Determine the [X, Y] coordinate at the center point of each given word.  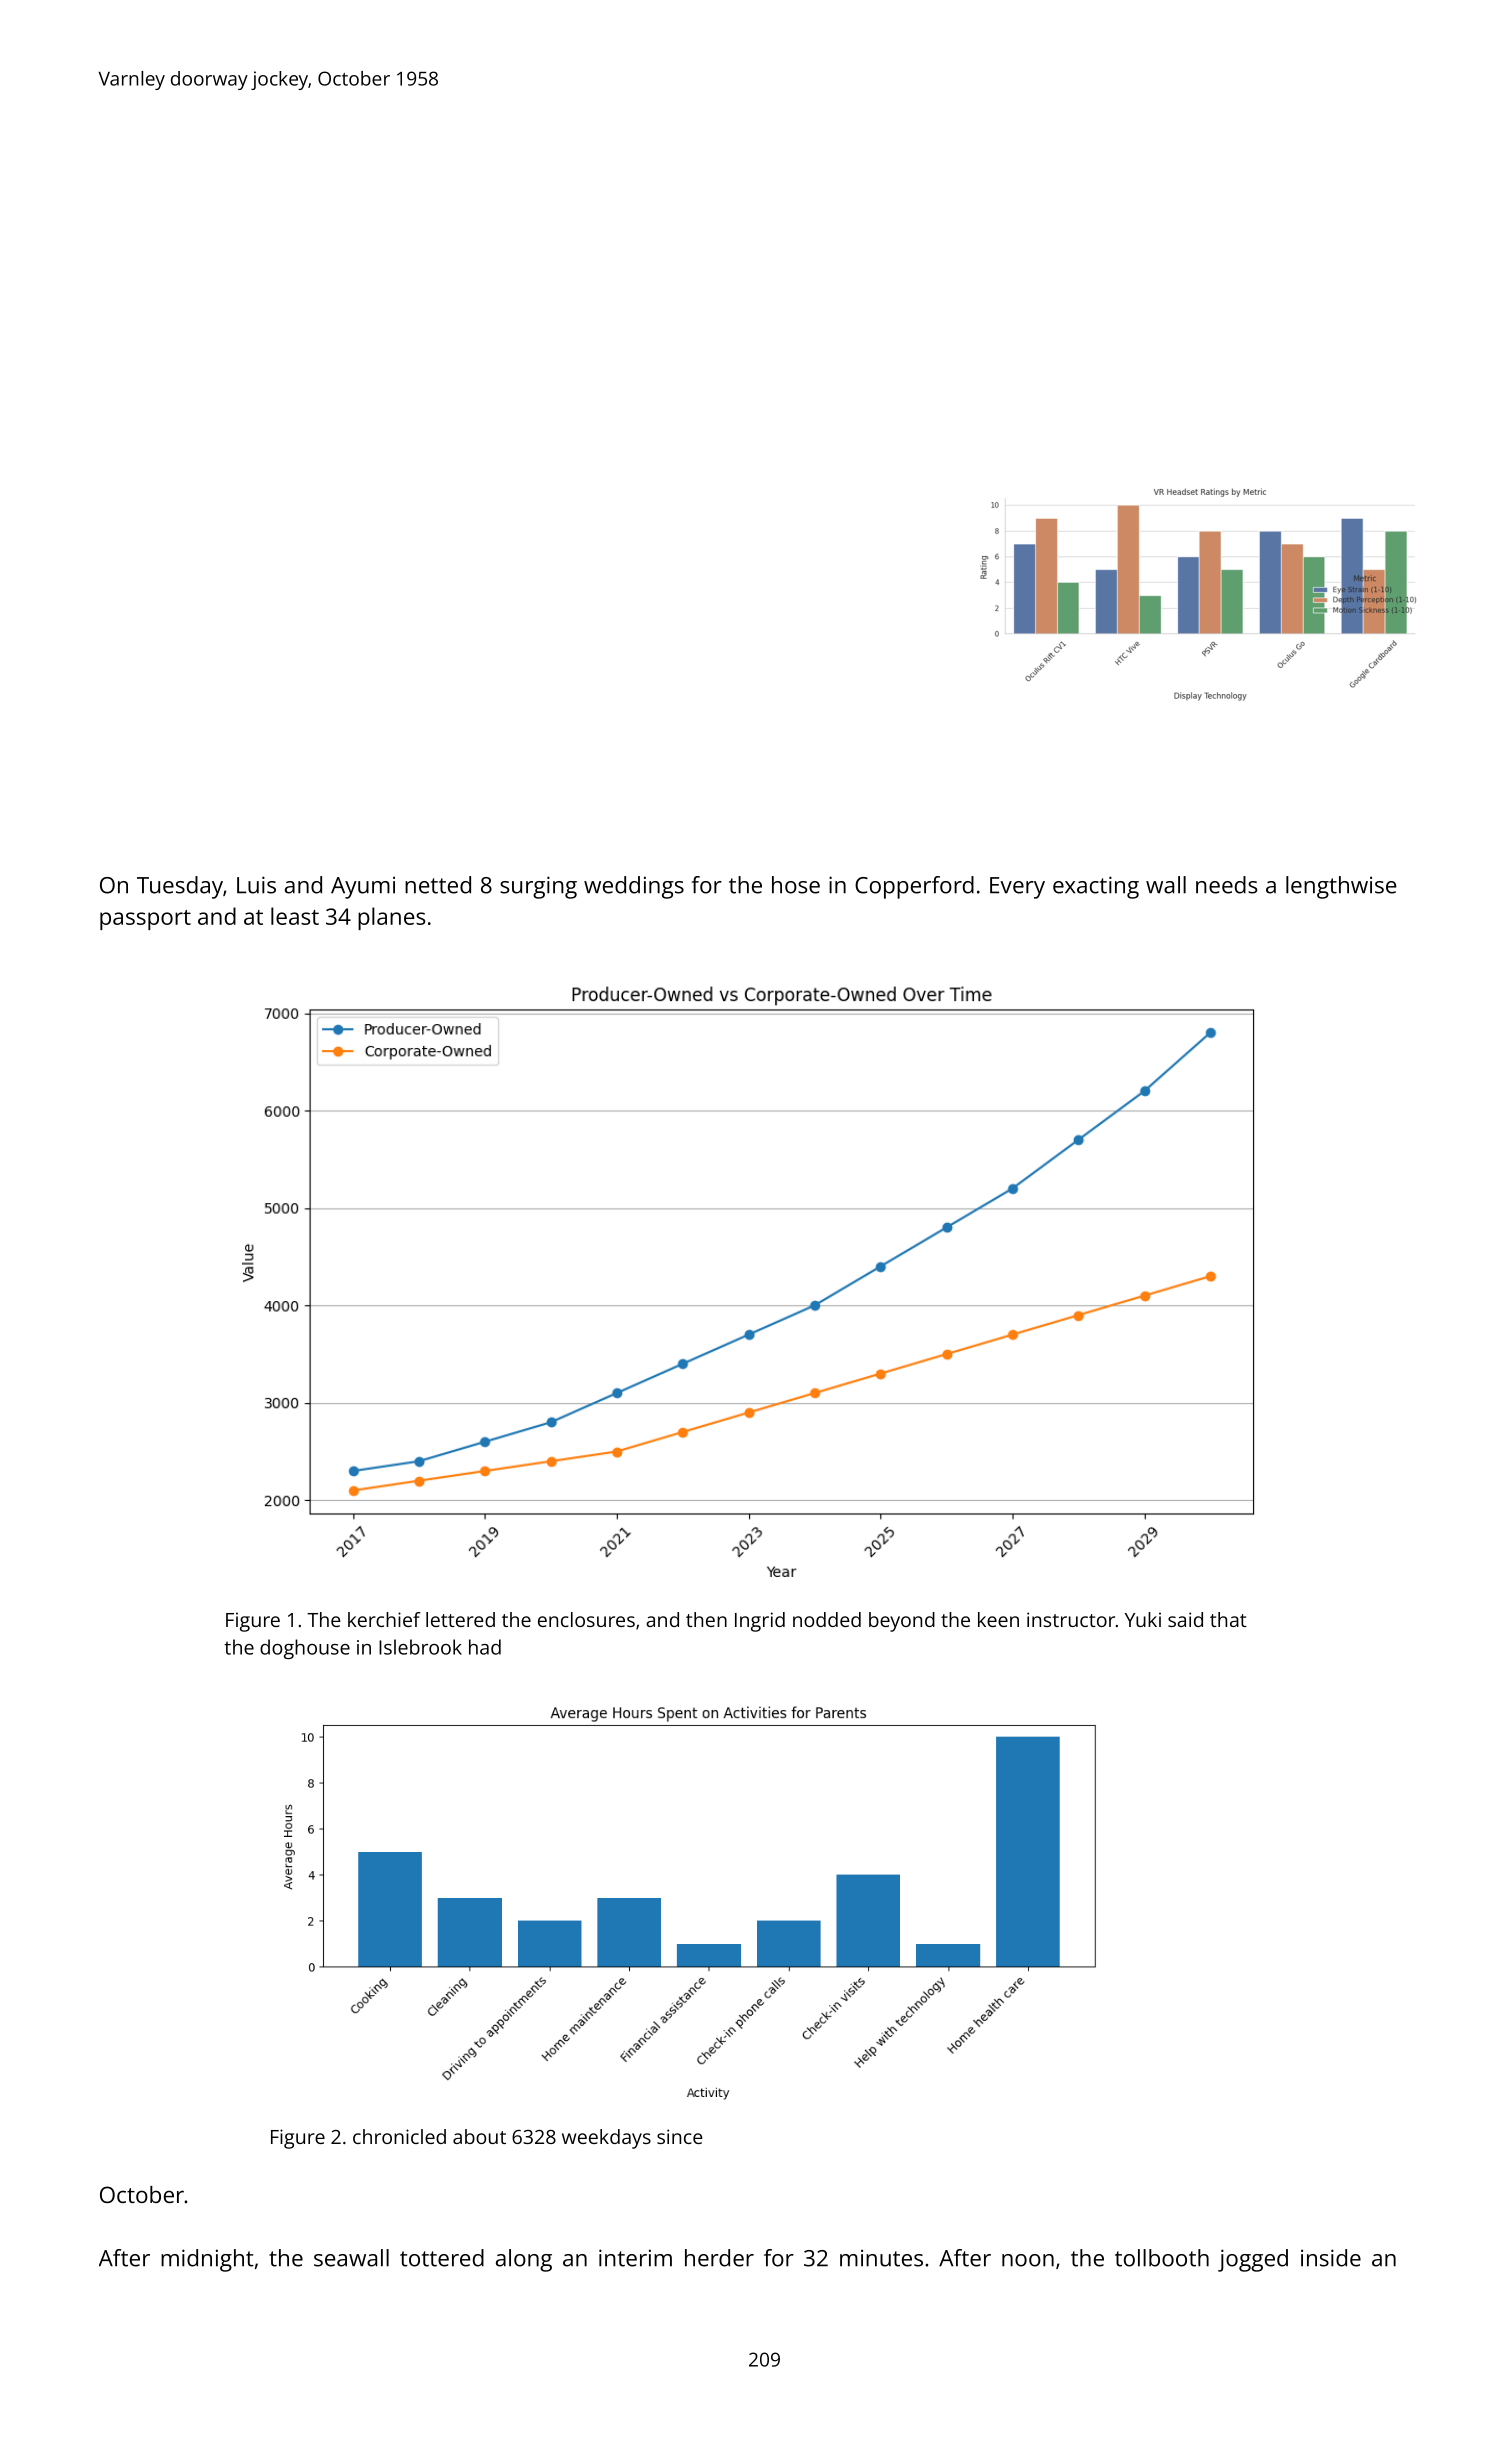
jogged [1253, 2260]
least [295, 916]
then [706, 1619]
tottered [442, 2258]
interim [635, 2258]
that [1228, 1619]
